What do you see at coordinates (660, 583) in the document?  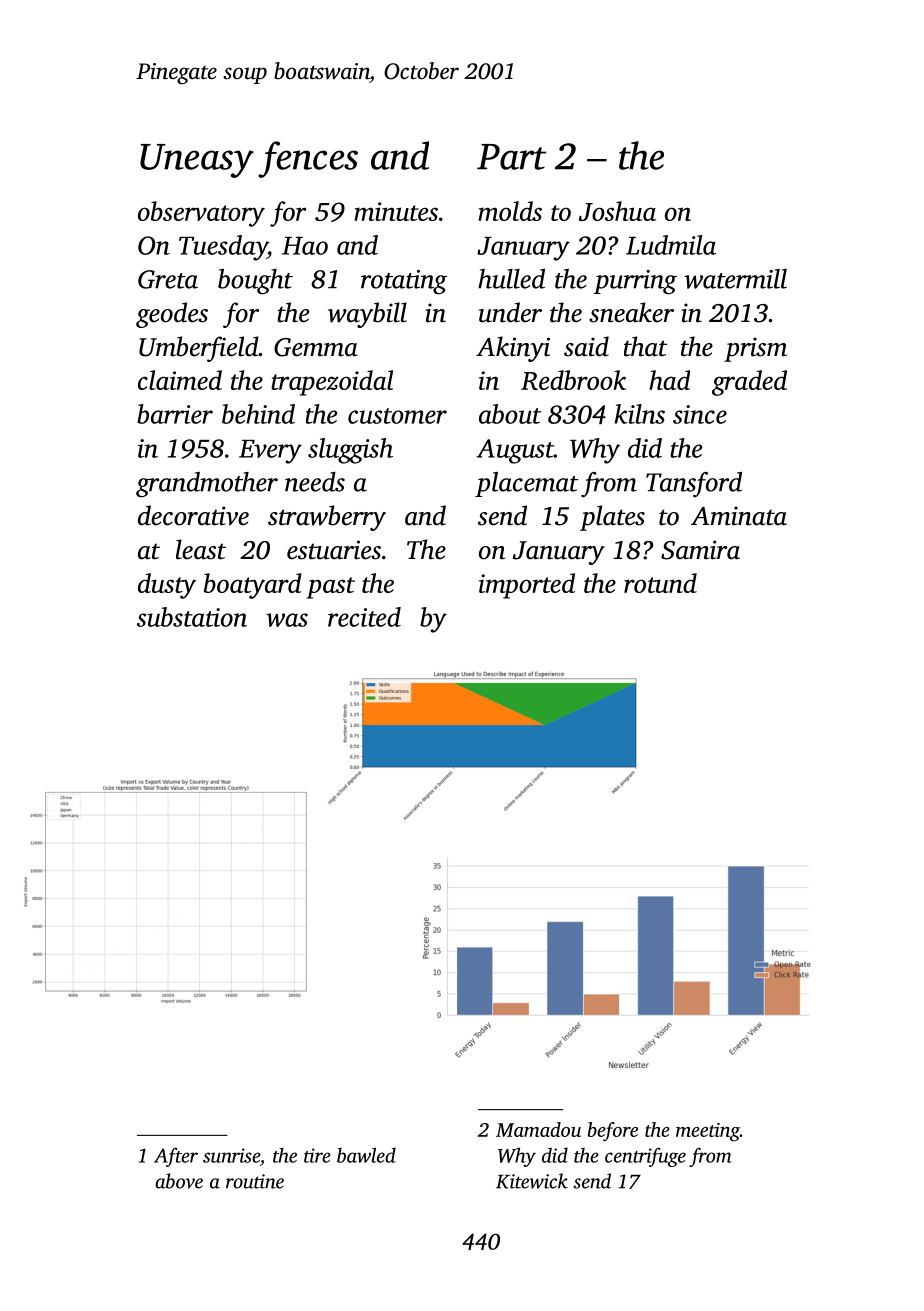 I see `rotund` at bounding box center [660, 583].
